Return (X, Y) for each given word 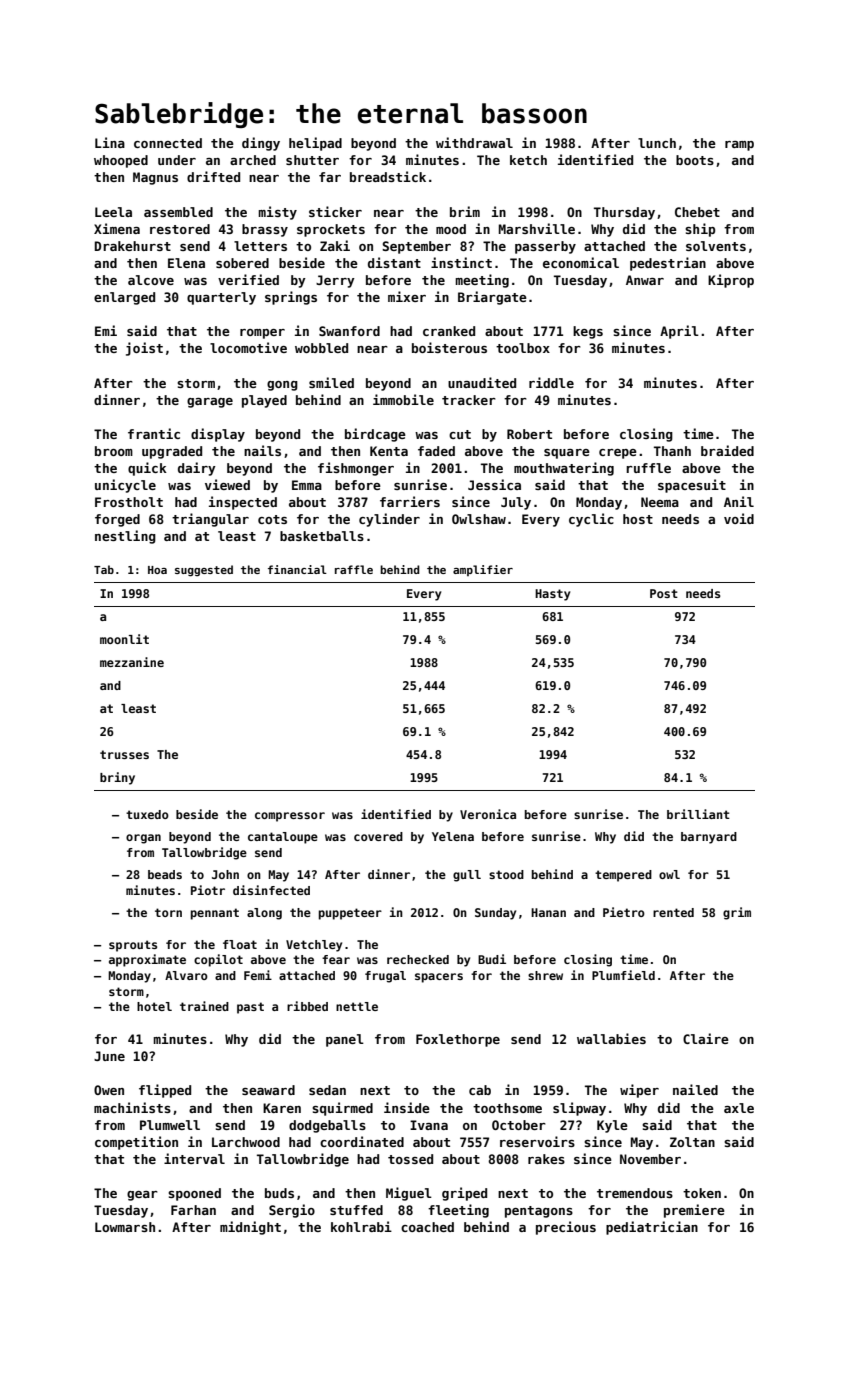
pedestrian (668, 264)
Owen (109, 1090)
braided (727, 450)
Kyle (612, 1126)
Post (664, 593)
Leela (113, 212)
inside (407, 1107)
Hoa (157, 570)
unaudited (482, 382)
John (225, 874)
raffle (354, 569)
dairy (197, 469)
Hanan (548, 912)
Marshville (537, 228)
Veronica (488, 814)
